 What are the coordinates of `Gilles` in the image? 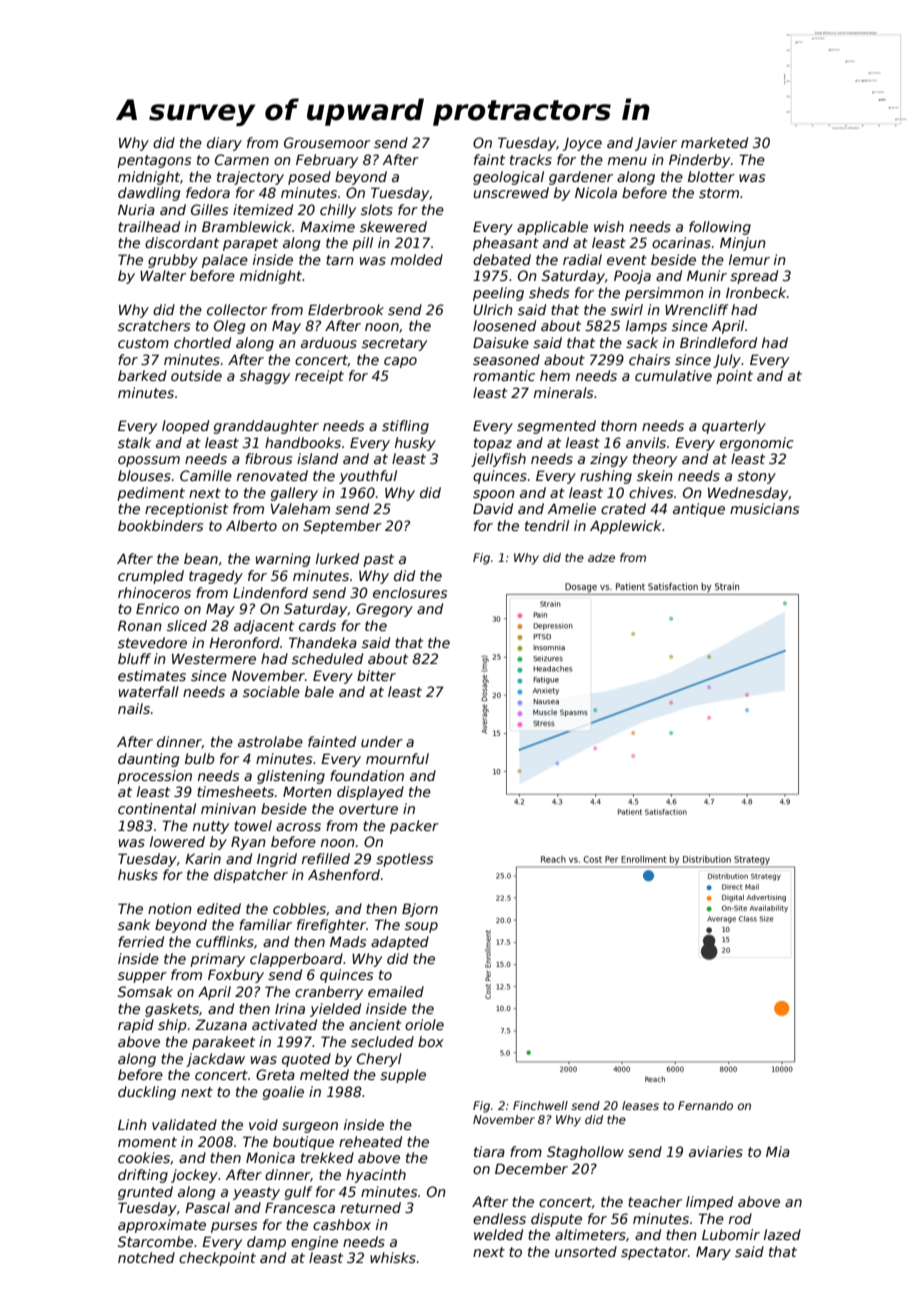 It's located at (209, 209).
